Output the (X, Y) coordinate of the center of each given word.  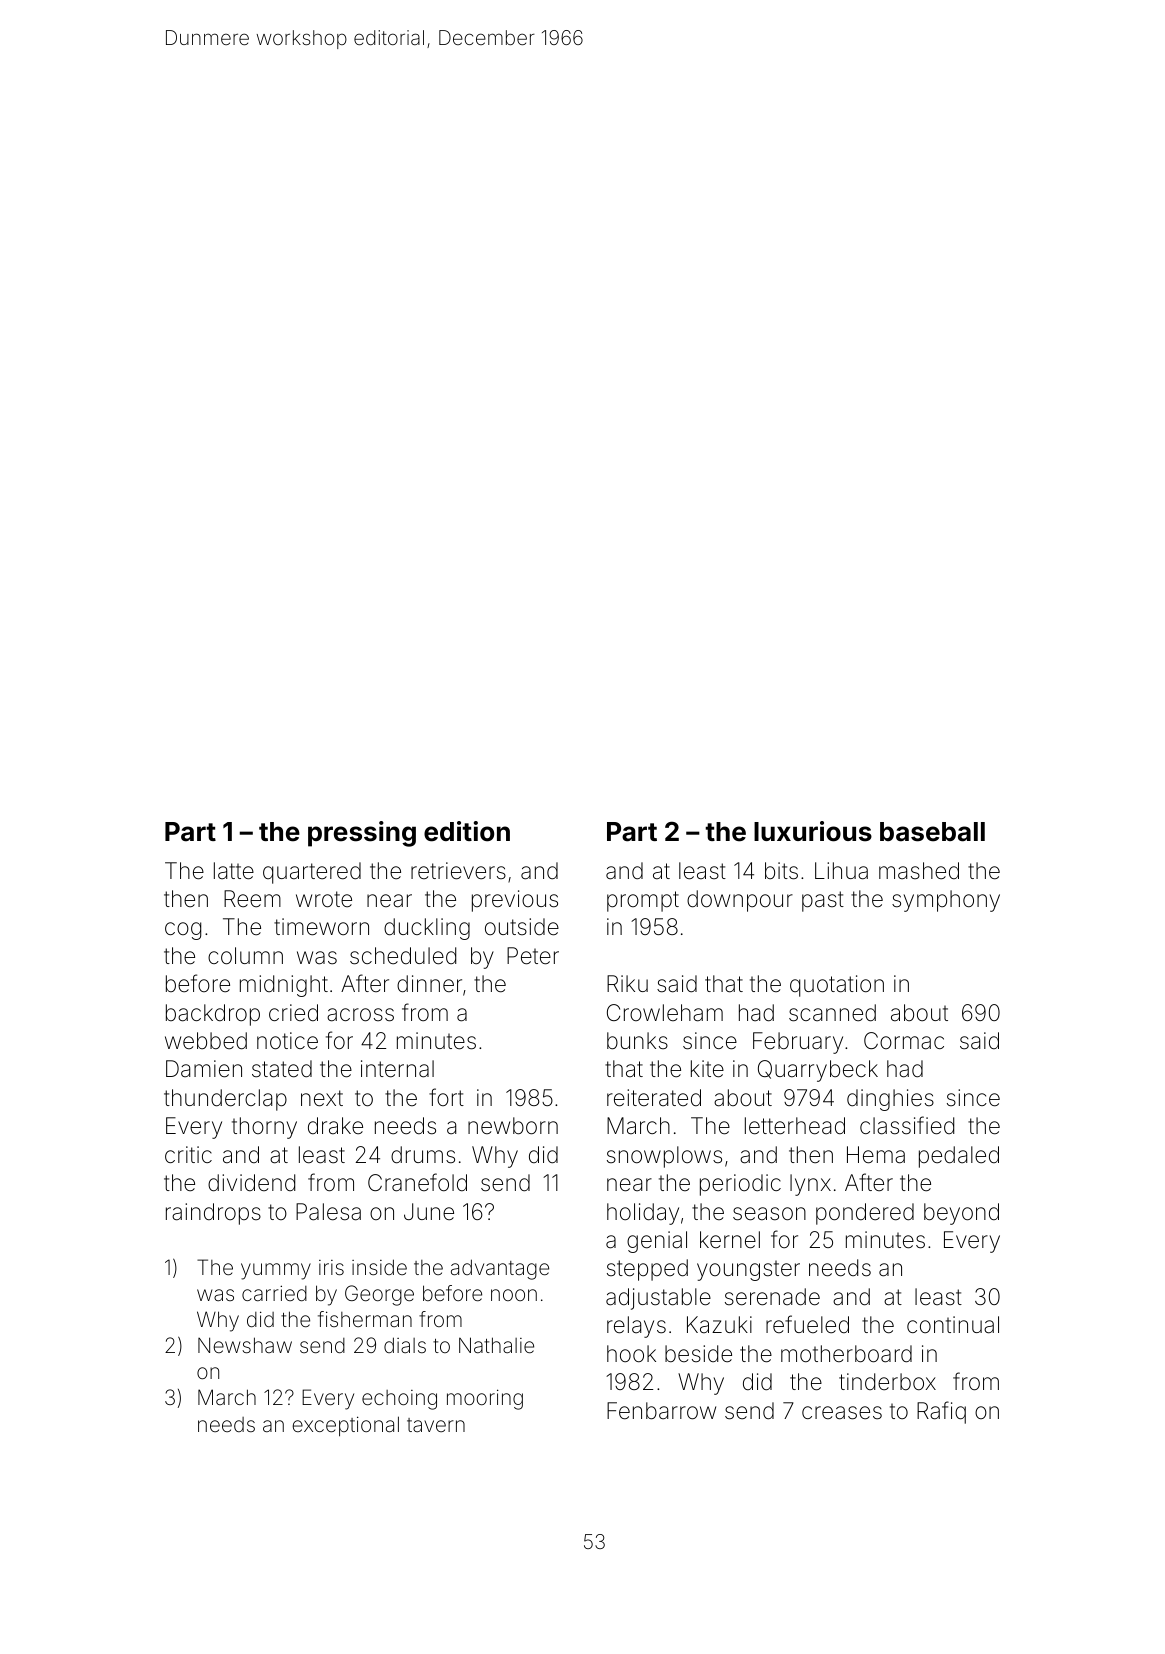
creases (842, 1413)
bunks (637, 1041)
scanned (832, 1013)
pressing (362, 834)
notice (287, 1041)
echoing (399, 1400)
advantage (500, 1269)
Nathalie (496, 1345)
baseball (932, 832)
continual (953, 1325)
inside (379, 1267)
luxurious (813, 831)
